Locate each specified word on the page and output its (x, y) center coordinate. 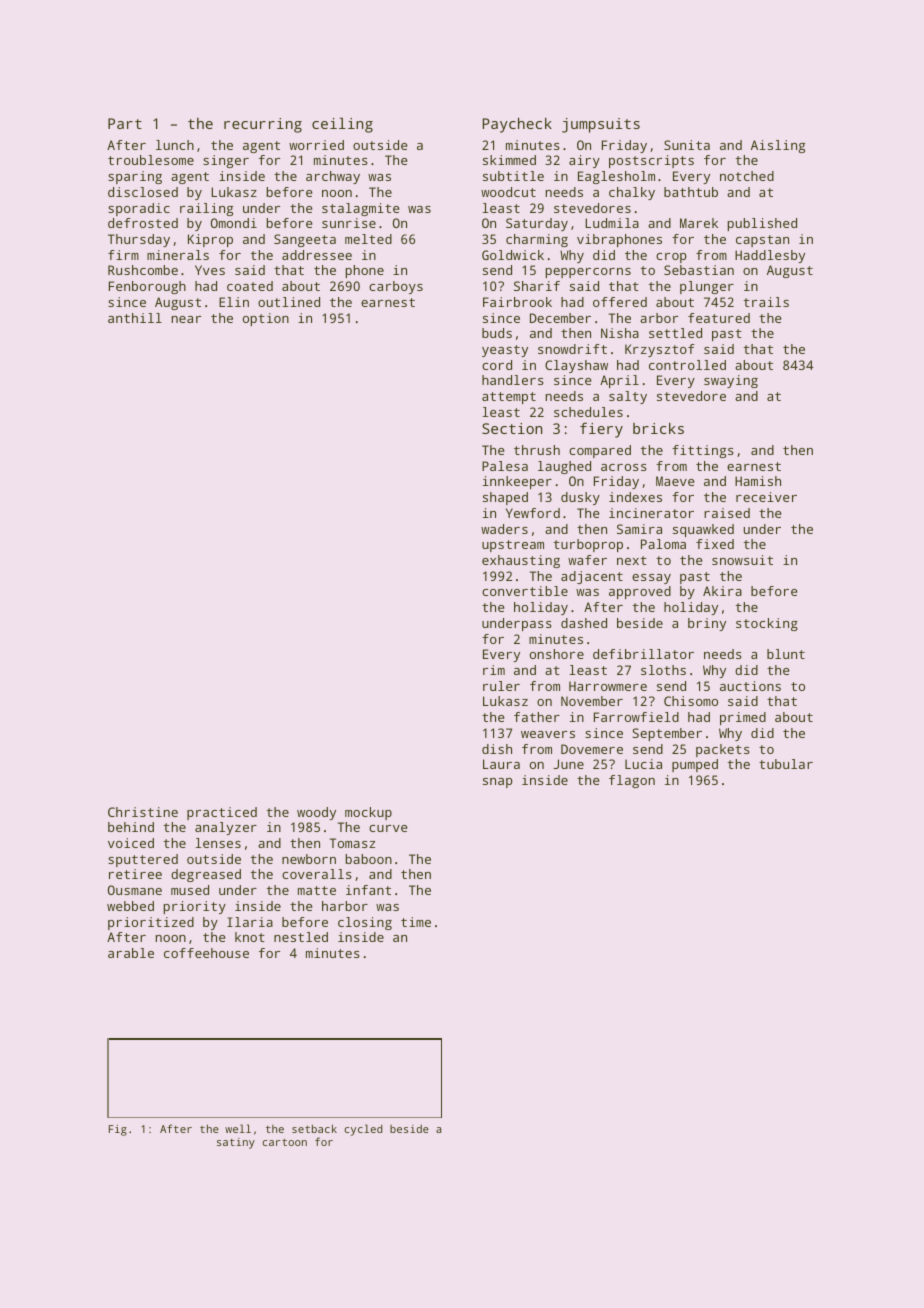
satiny (236, 1143)
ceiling (342, 125)
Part (125, 123)
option (266, 319)
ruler (501, 686)
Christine (143, 812)
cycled (363, 1130)
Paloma (663, 544)
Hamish (758, 481)
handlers (513, 380)
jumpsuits (601, 125)
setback (314, 1128)
